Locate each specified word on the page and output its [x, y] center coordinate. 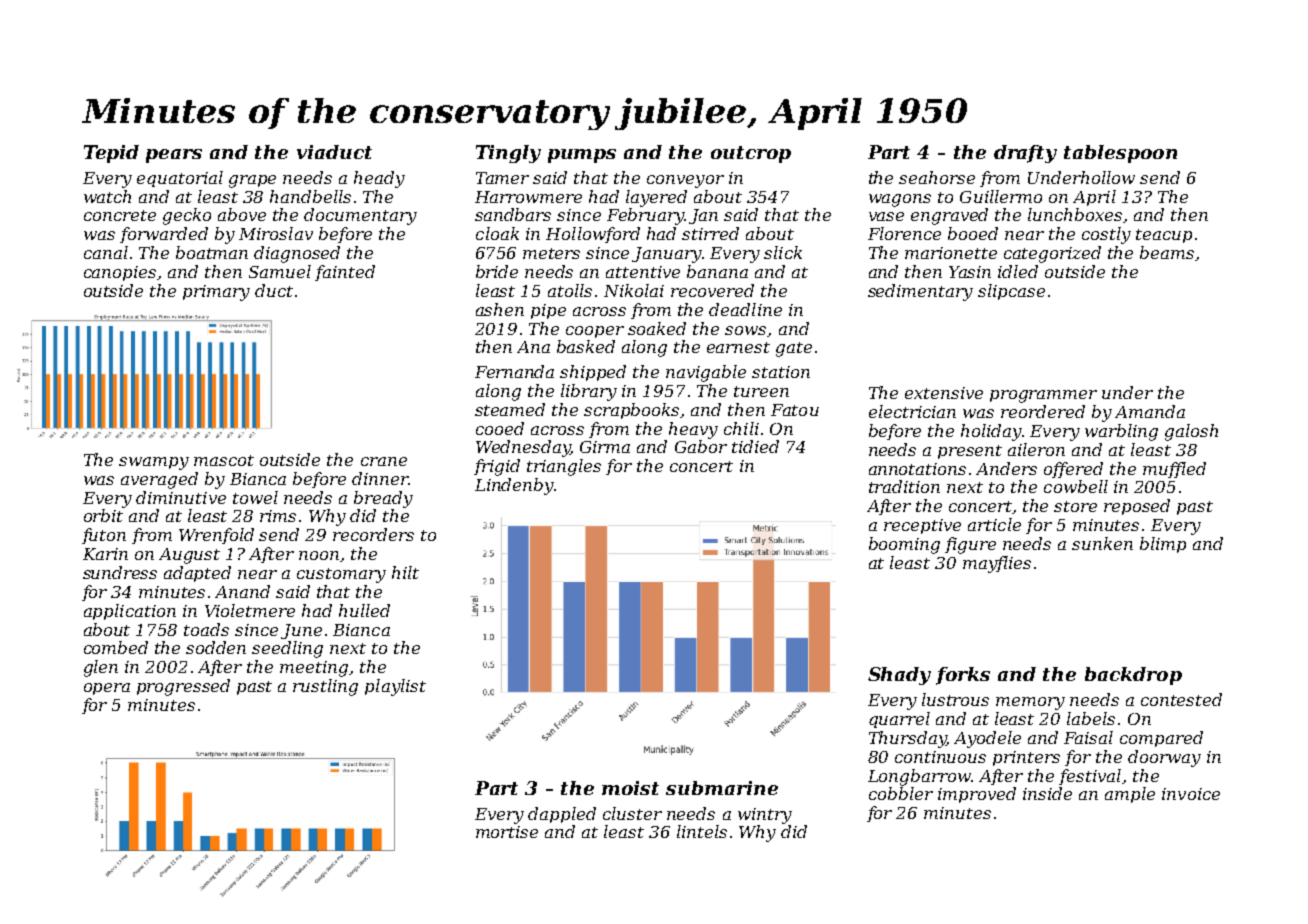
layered [656, 198]
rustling [325, 687]
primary [216, 293]
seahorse [937, 177]
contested [1181, 699]
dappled [562, 815]
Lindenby [514, 486]
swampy [154, 463]
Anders [1006, 468]
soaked [657, 328]
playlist [395, 687]
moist [630, 788]
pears [174, 156]
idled [1018, 271]
